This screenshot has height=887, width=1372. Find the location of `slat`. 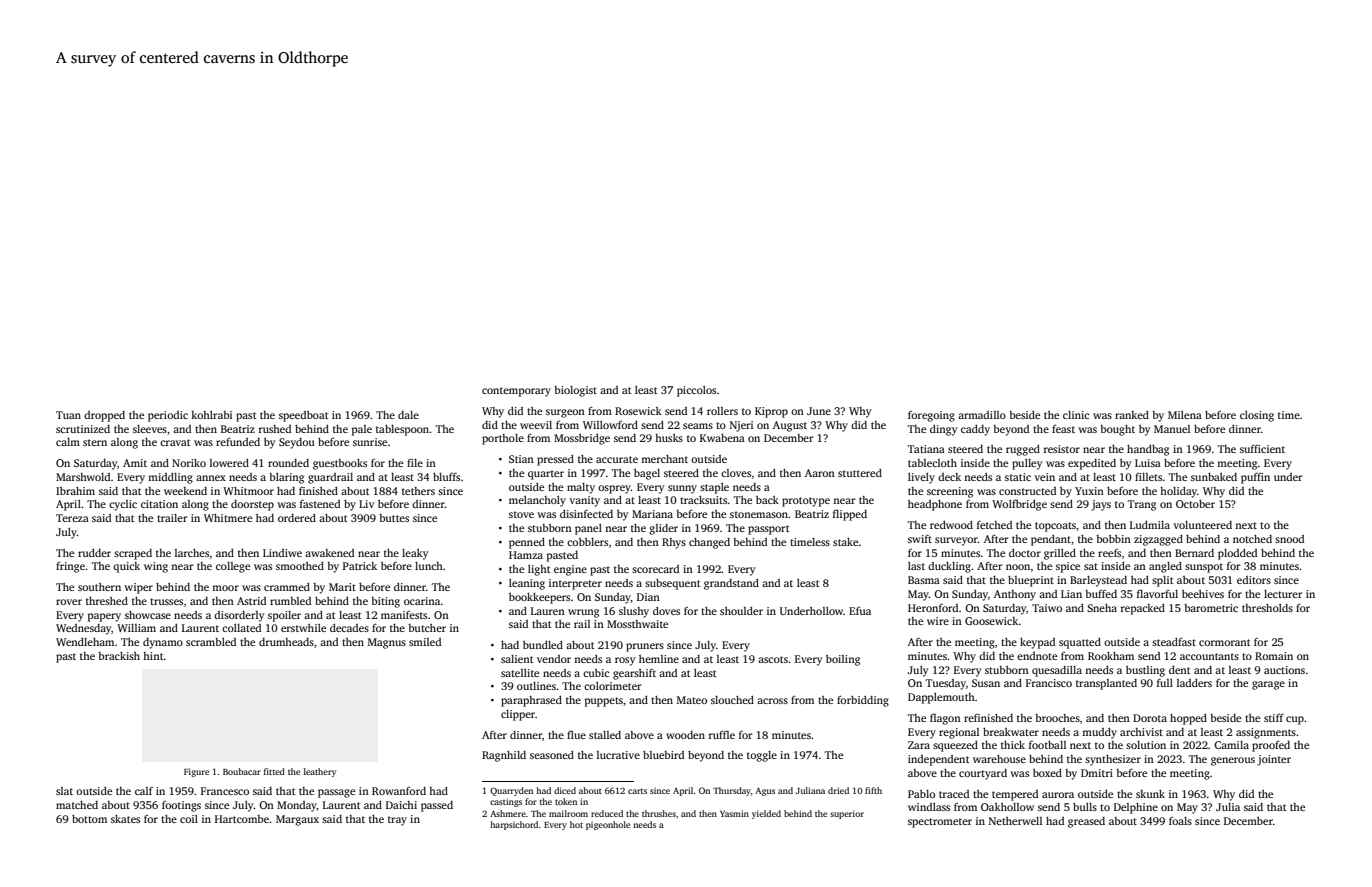

slat is located at coordinates (64, 791).
